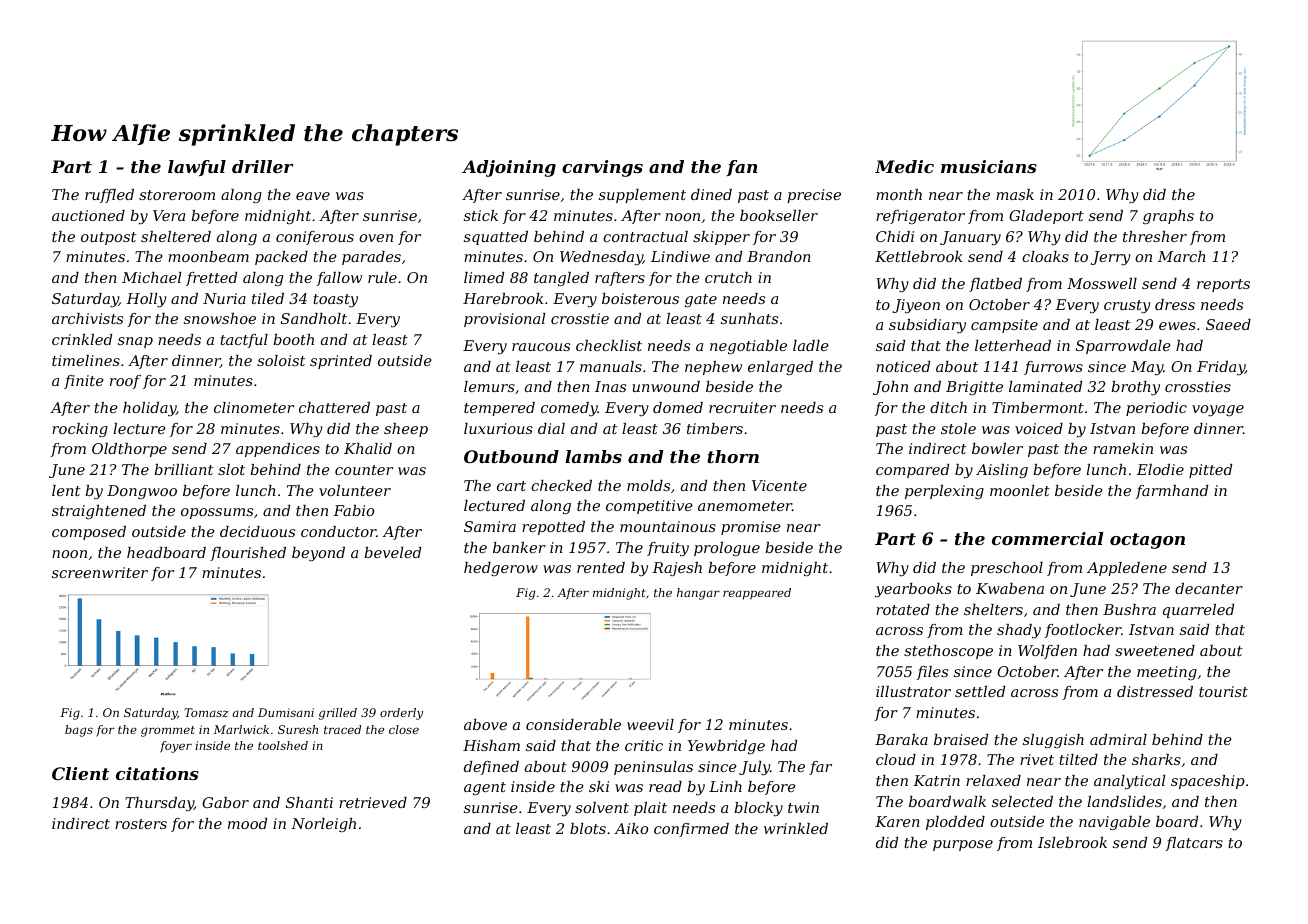 The height and width of the screenshot is (924, 1308). I want to click on rented, so click(601, 567).
